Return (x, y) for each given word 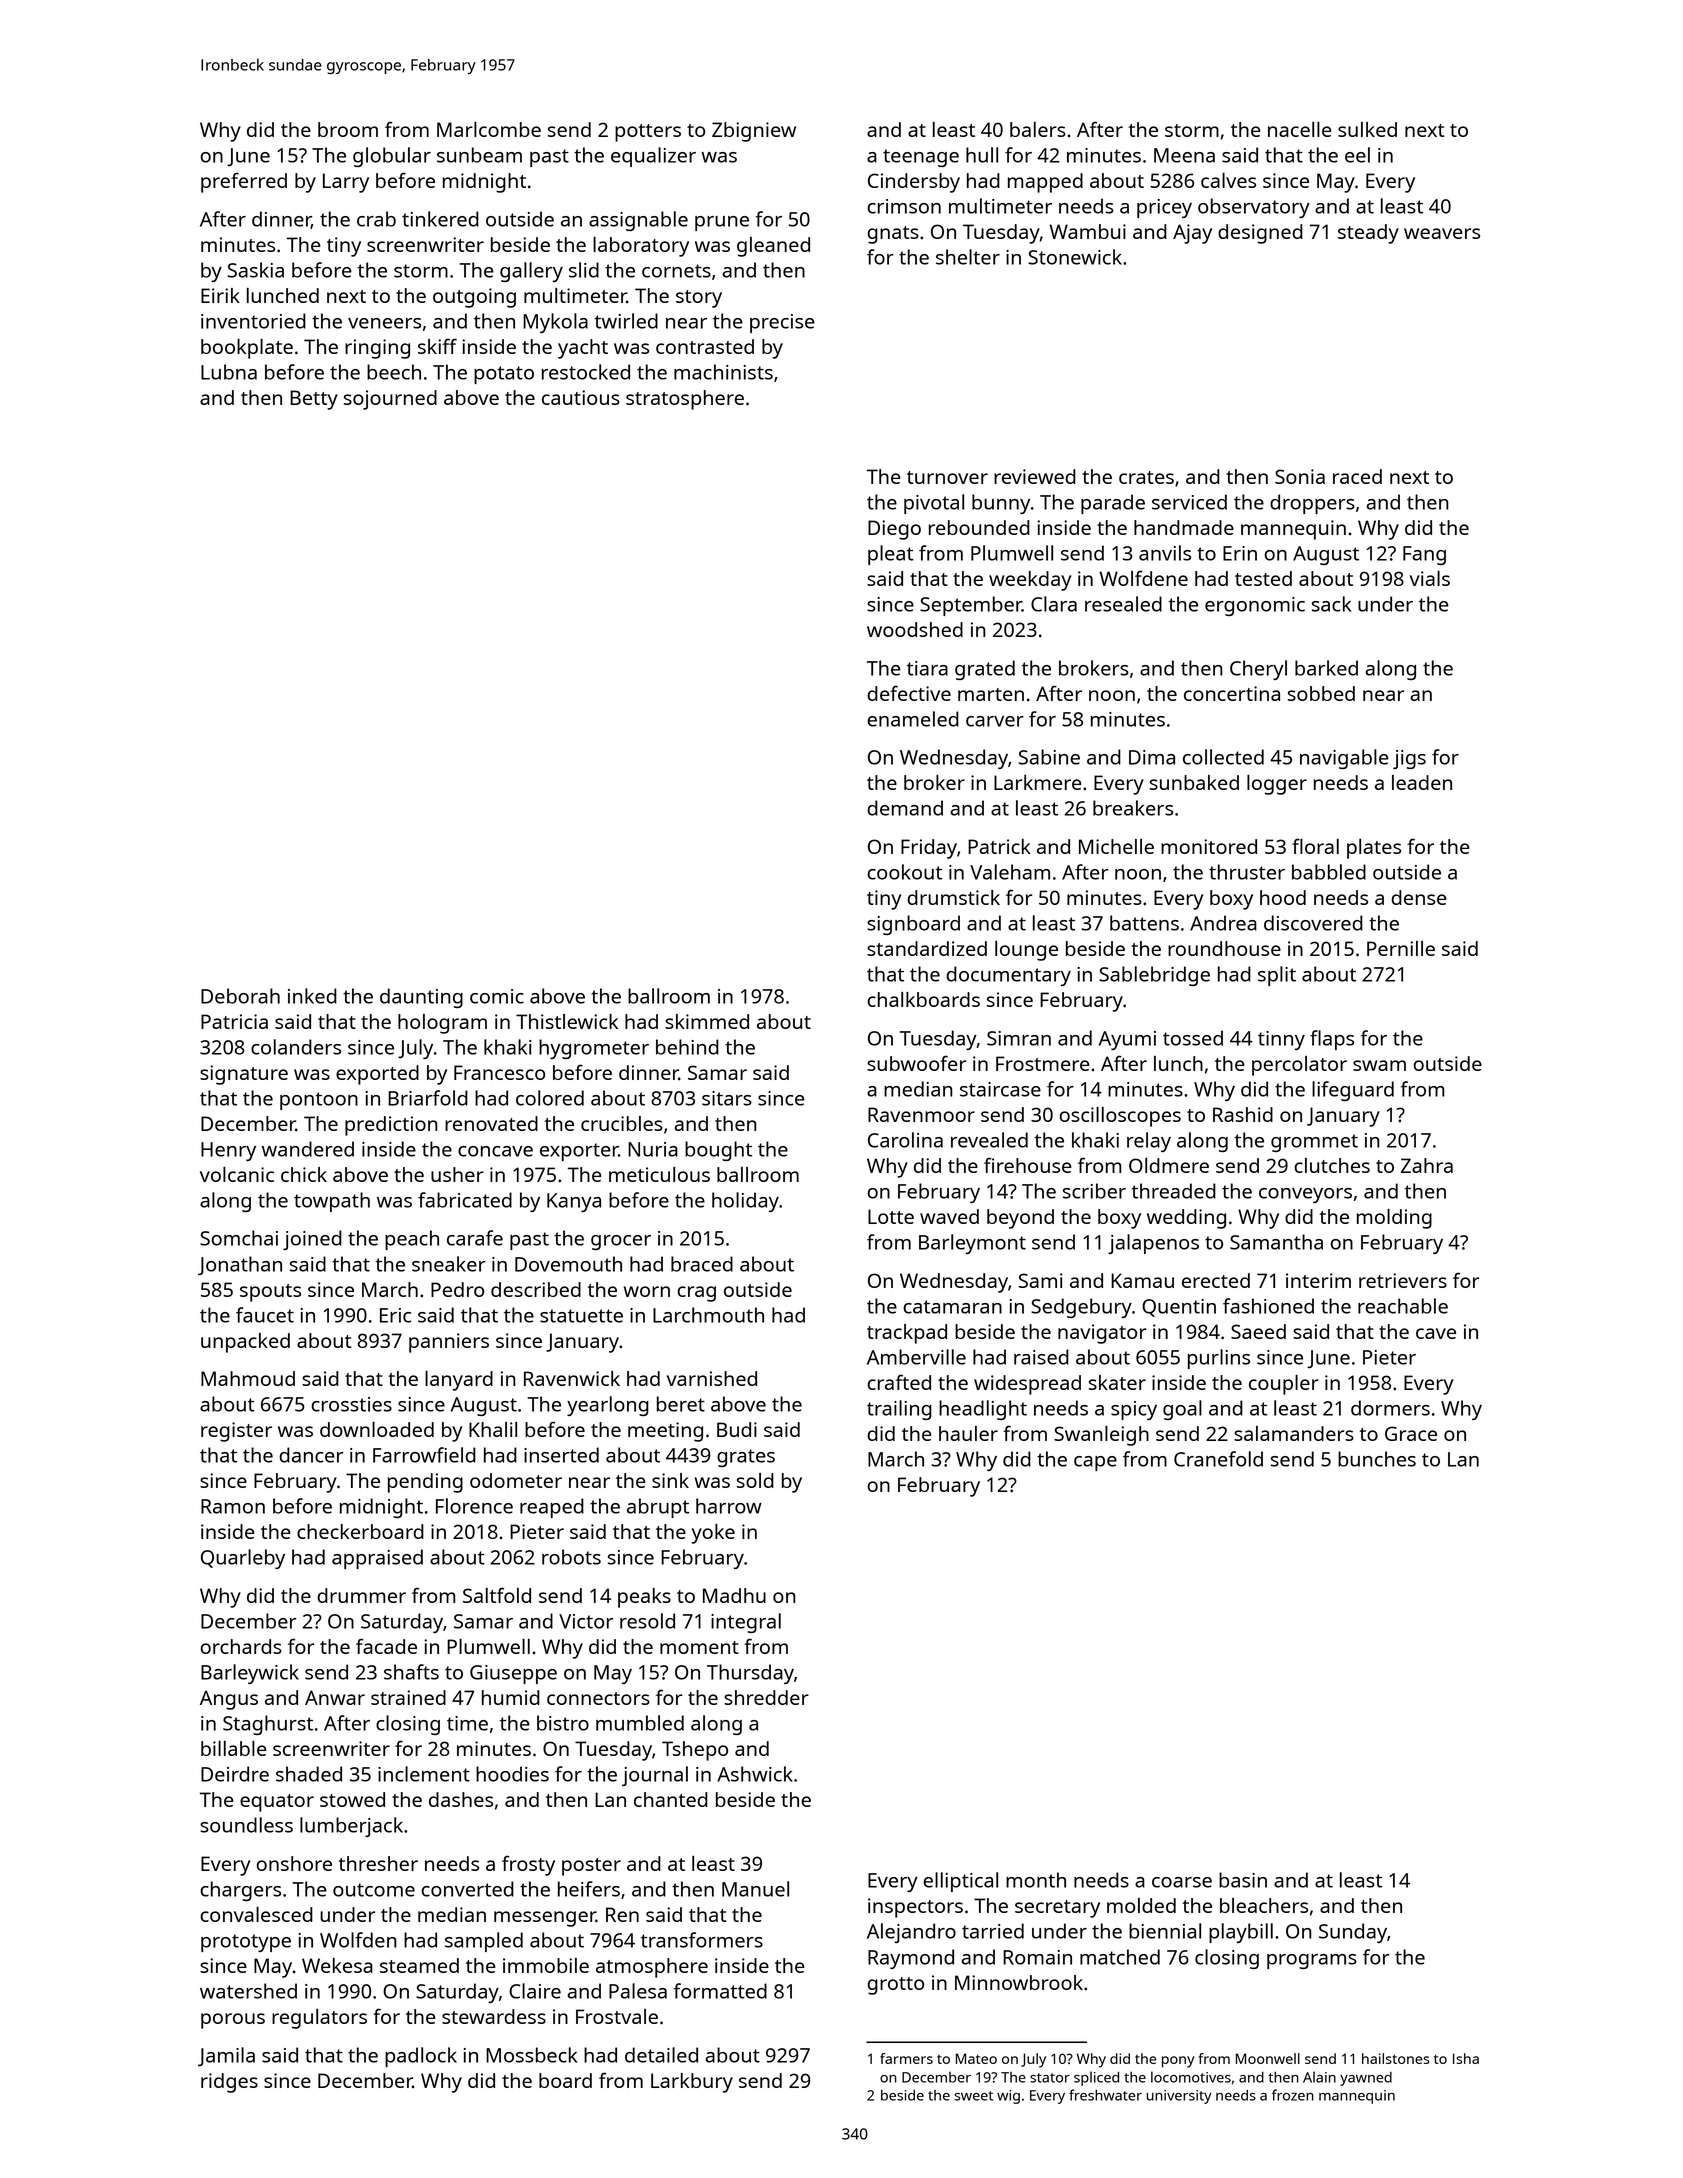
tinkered (440, 219)
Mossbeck (531, 2055)
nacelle (1300, 129)
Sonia (1300, 476)
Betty (314, 400)
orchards (241, 1646)
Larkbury (692, 2083)
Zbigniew (754, 132)
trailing (899, 1410)
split (1277, 976)
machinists (723, 372)
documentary (1008, 976)
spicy (1134, 1410)
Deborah (240, 996)
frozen (1293, 2095)
